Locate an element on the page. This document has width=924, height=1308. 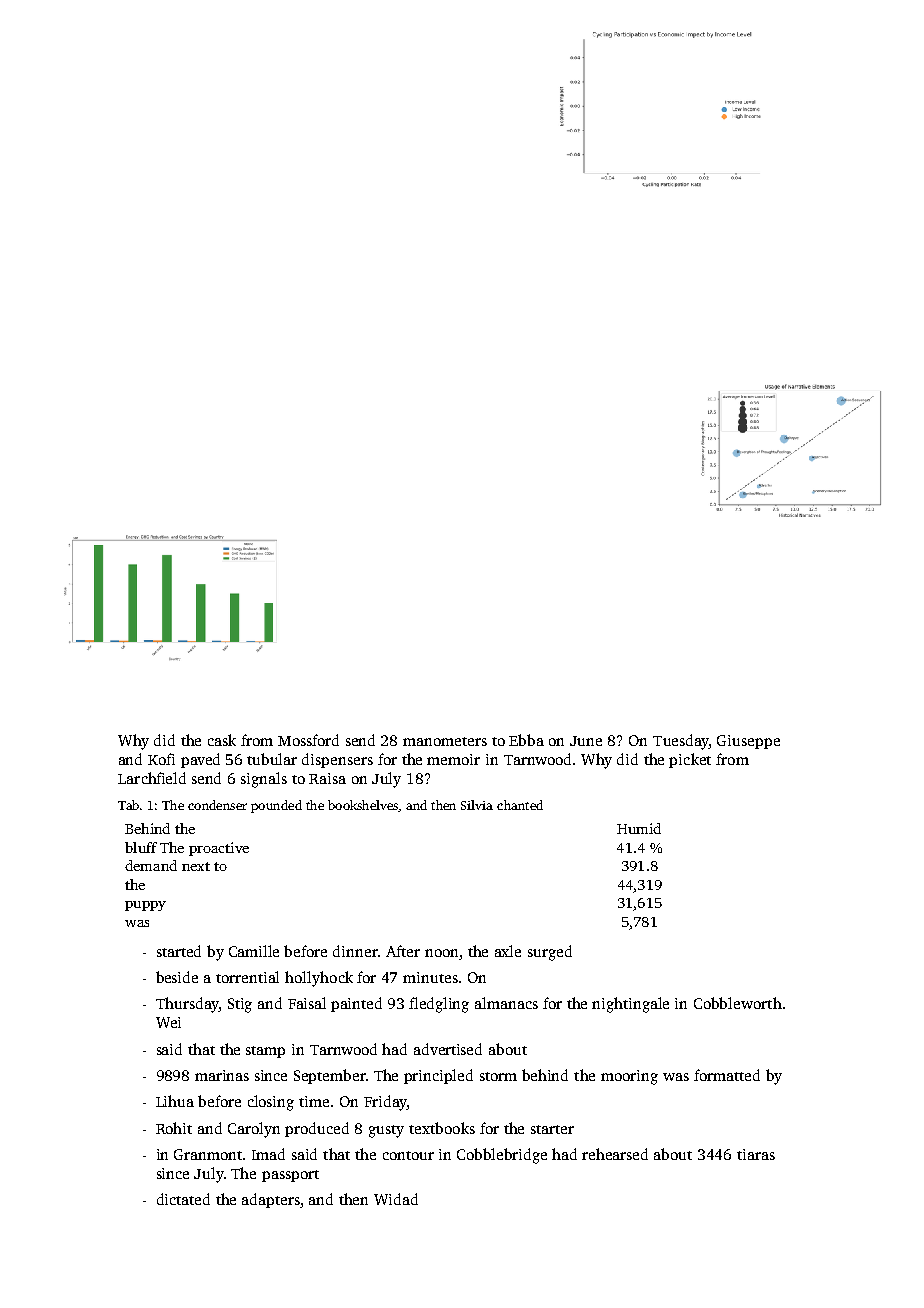
Giuseppe is located at coordinates (748, 742).
